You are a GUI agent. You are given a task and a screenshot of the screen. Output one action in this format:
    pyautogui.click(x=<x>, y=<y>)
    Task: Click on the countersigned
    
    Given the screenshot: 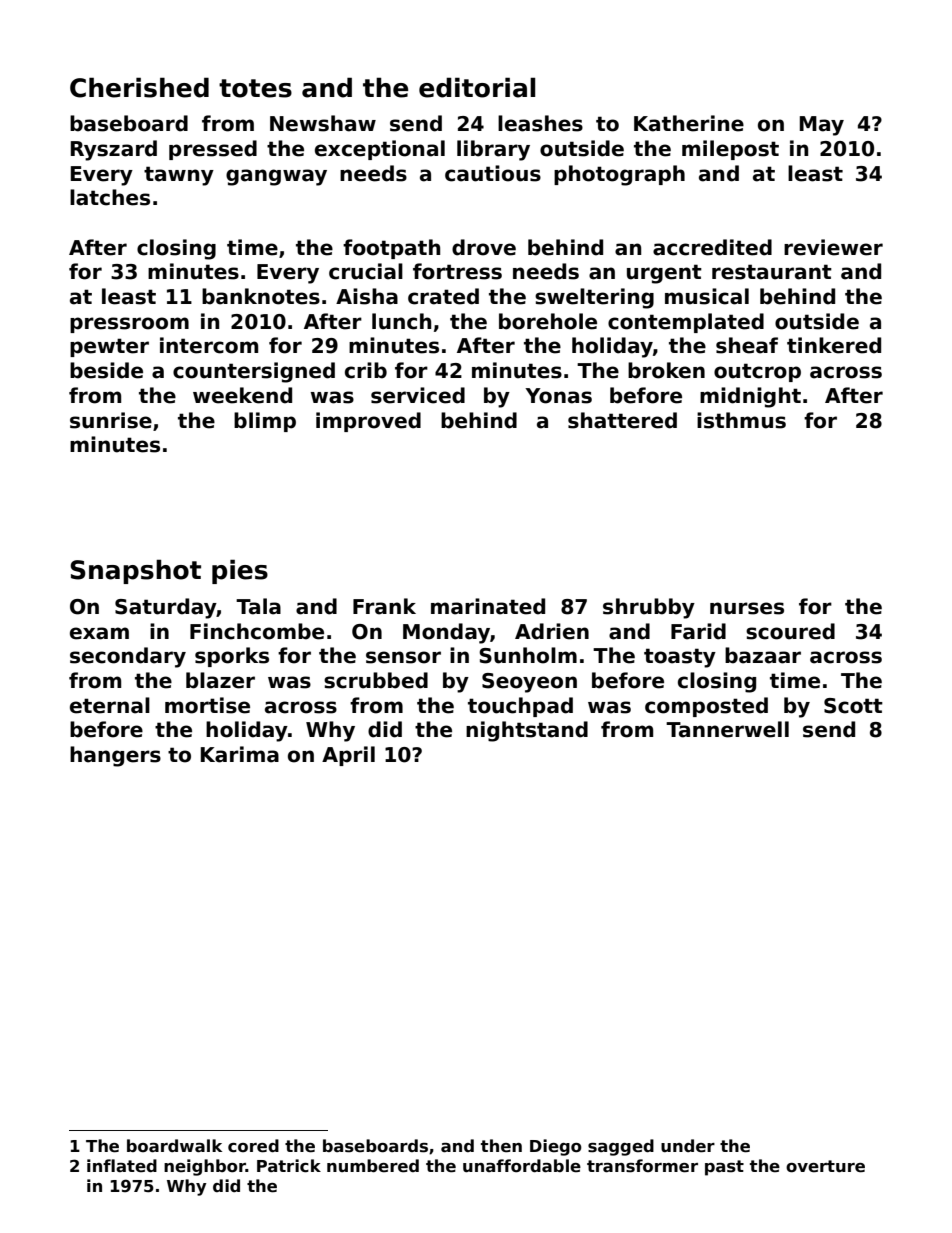 What is the action you would take?
    pyautogui.click(x=254, y=372)
